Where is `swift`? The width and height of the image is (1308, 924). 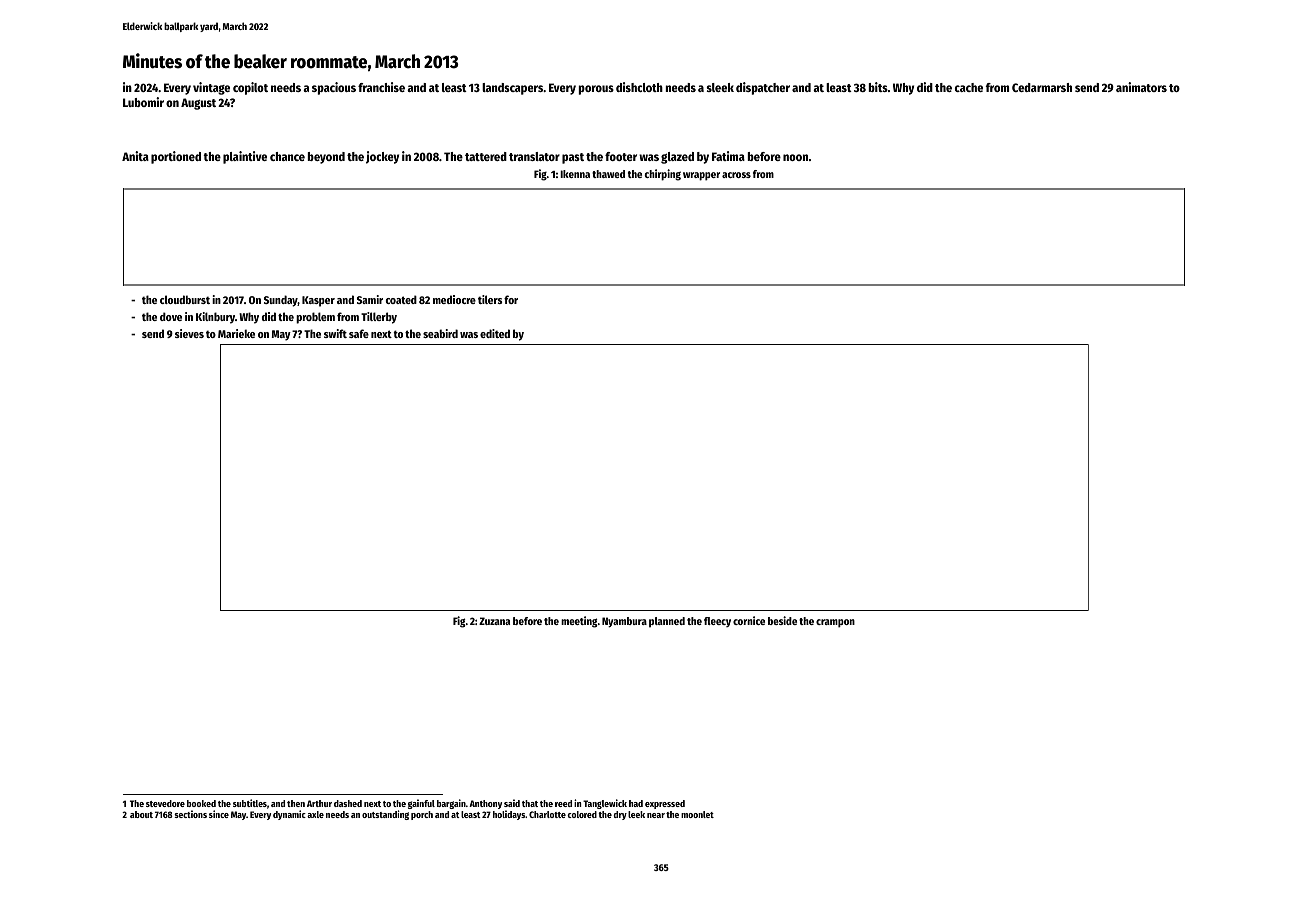 swift is located at coordinates (335, 333).
